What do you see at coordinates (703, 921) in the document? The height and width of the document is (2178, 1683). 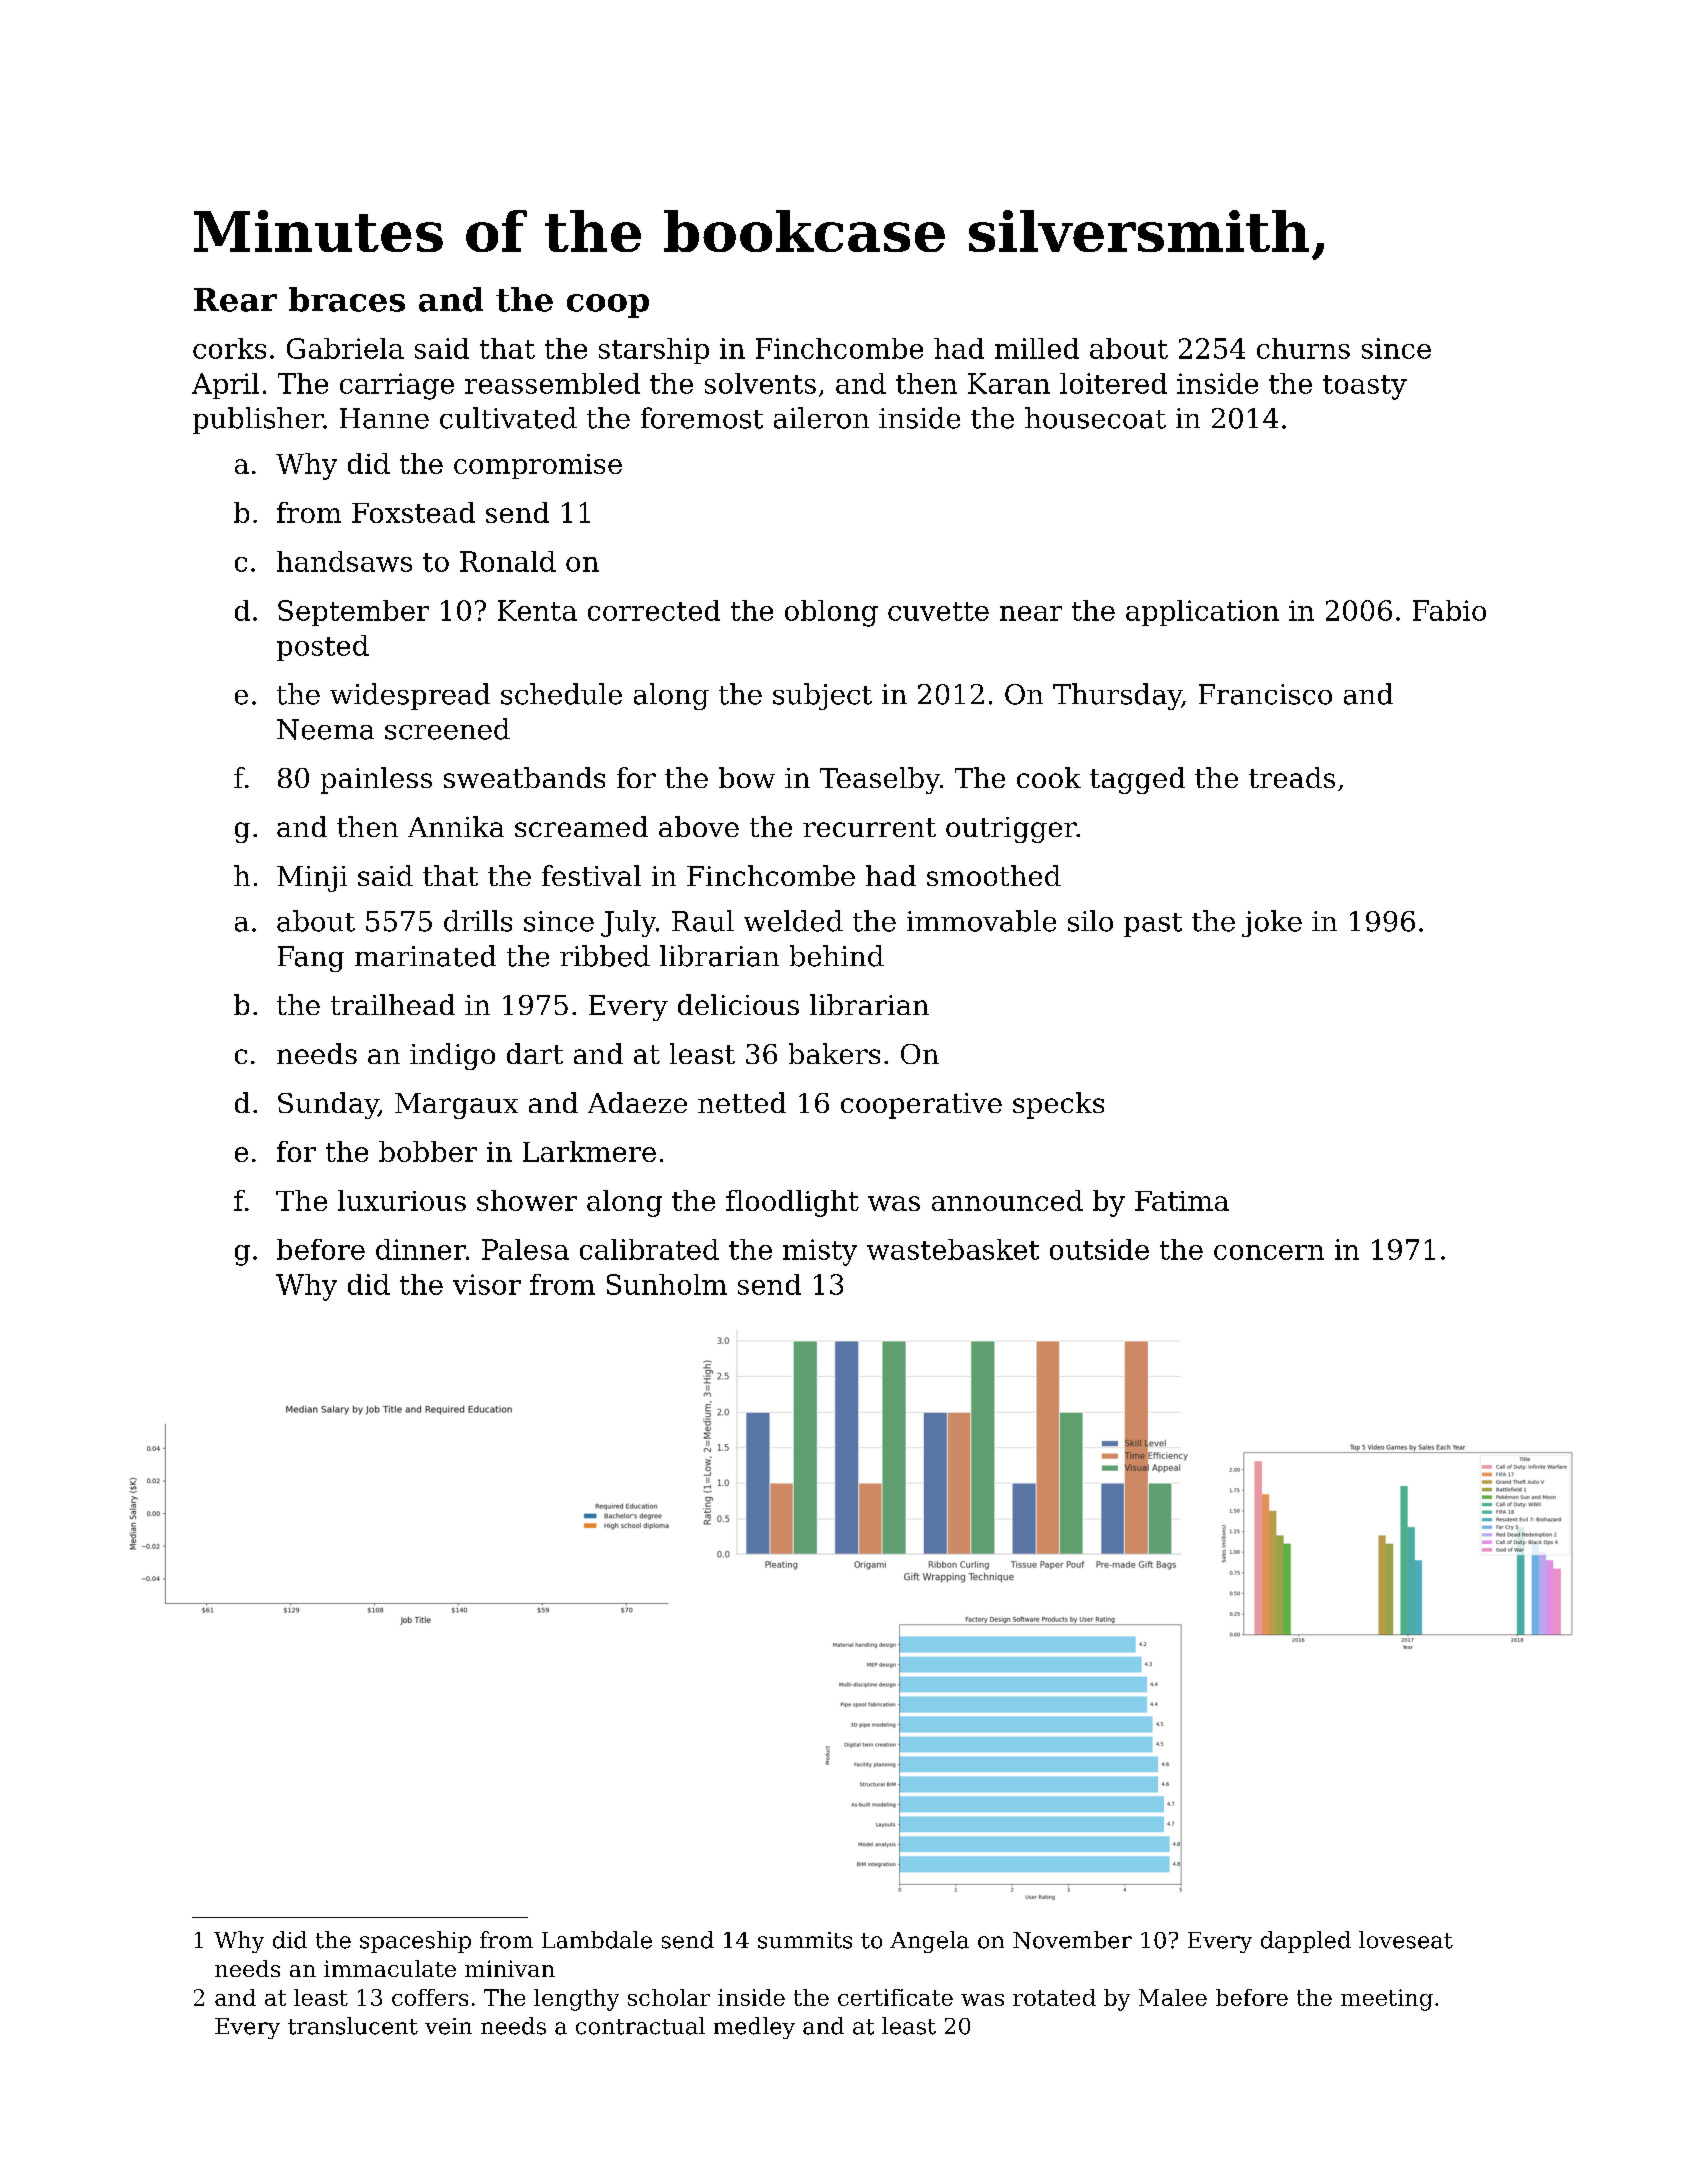 I see `Raul` at bounding box center [703, 921].
